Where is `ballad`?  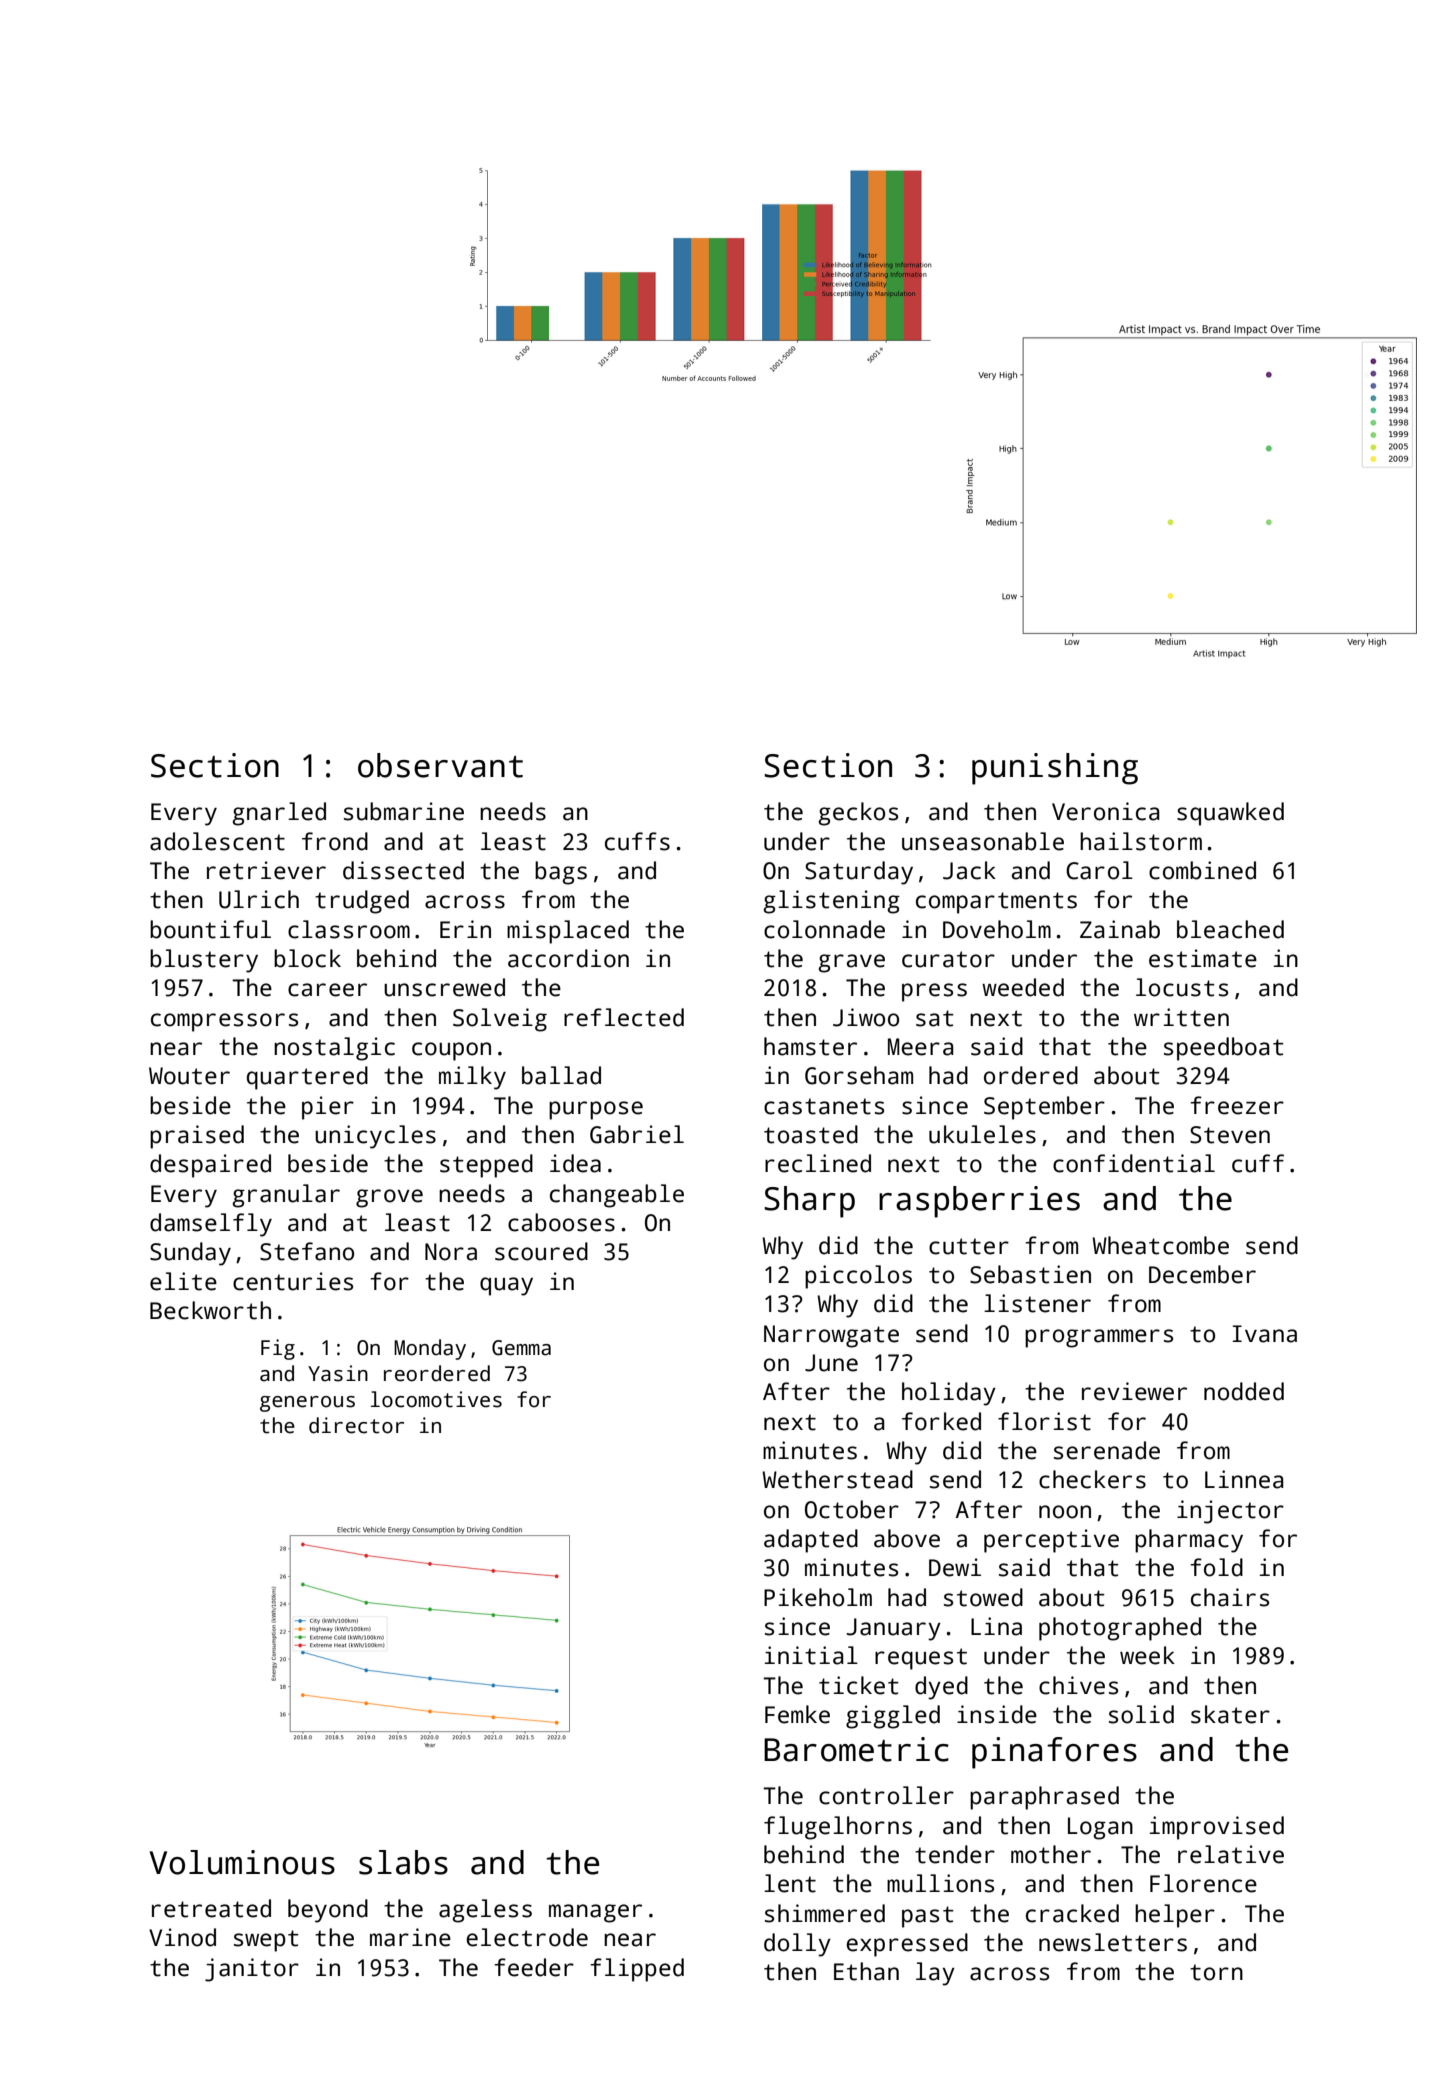
ballad is located at coordinates (561, 1075).
